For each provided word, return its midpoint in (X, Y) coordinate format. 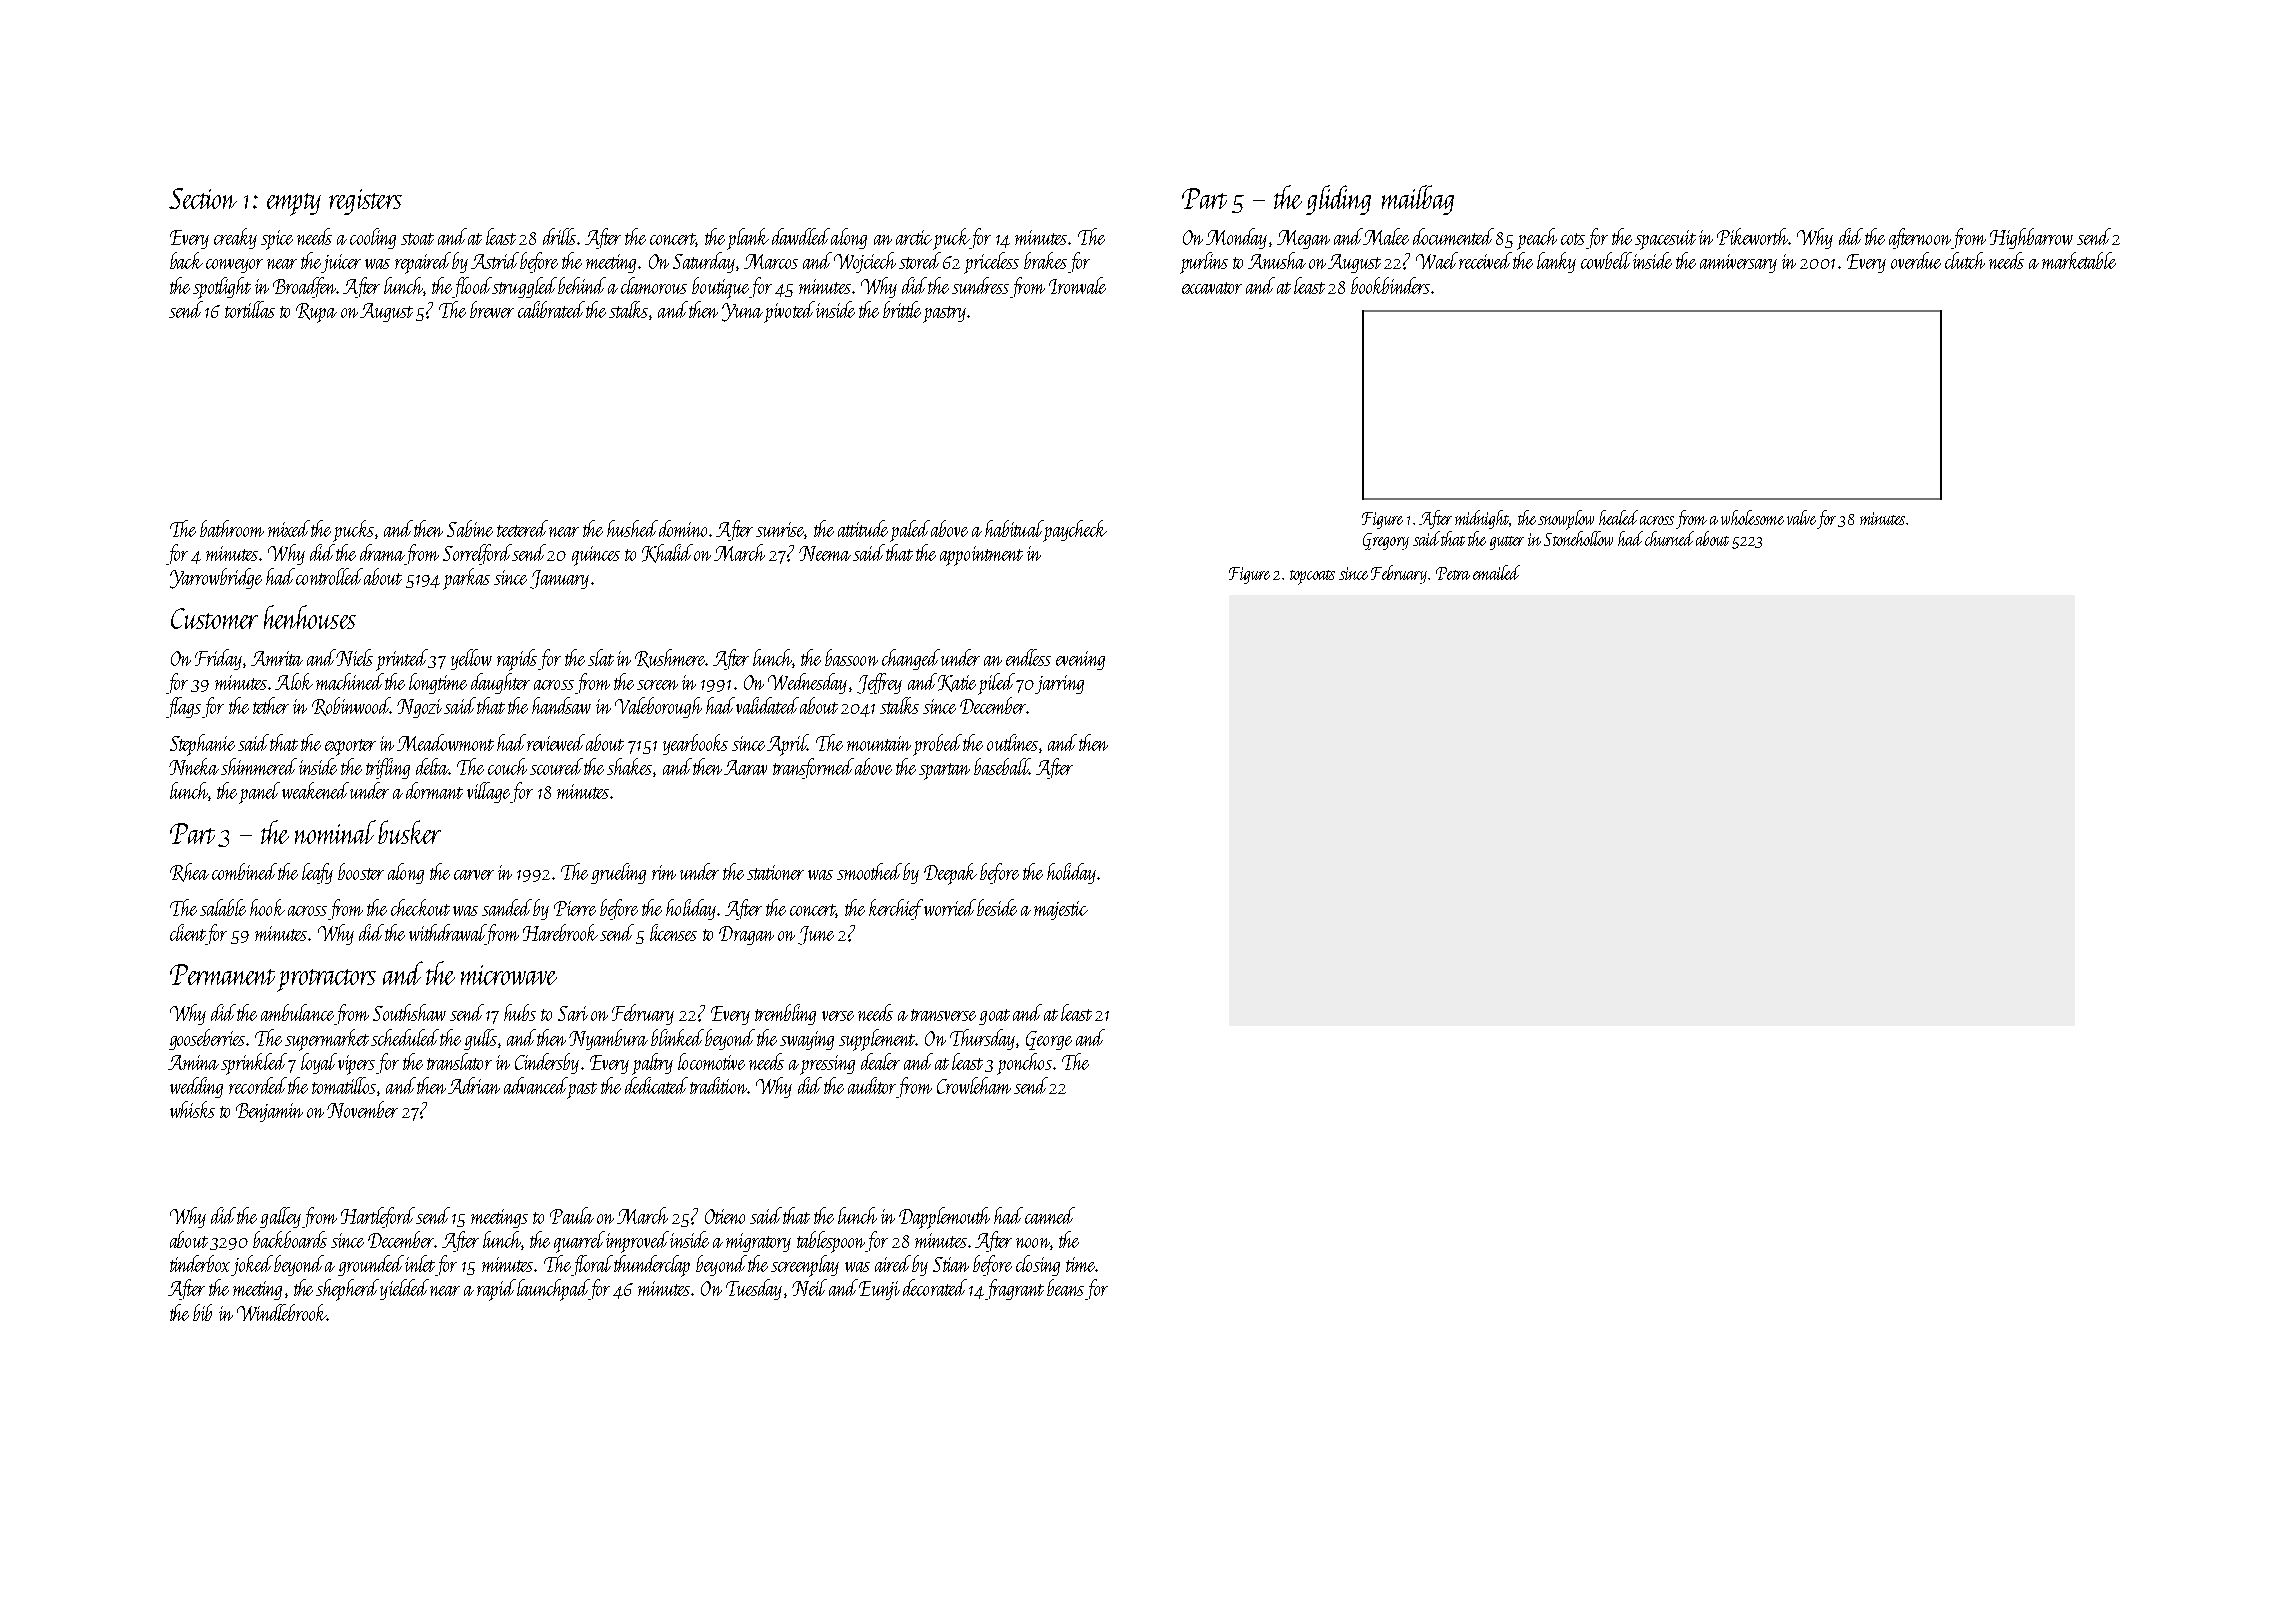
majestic (1061, 910)
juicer (341, 263)
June (816, 935)
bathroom (232, 528)
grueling (618, 873)
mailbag (1418, 200)
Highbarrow (2031, 238)
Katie (957, 683)
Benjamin (269, 1112)
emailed (1496, 572)
